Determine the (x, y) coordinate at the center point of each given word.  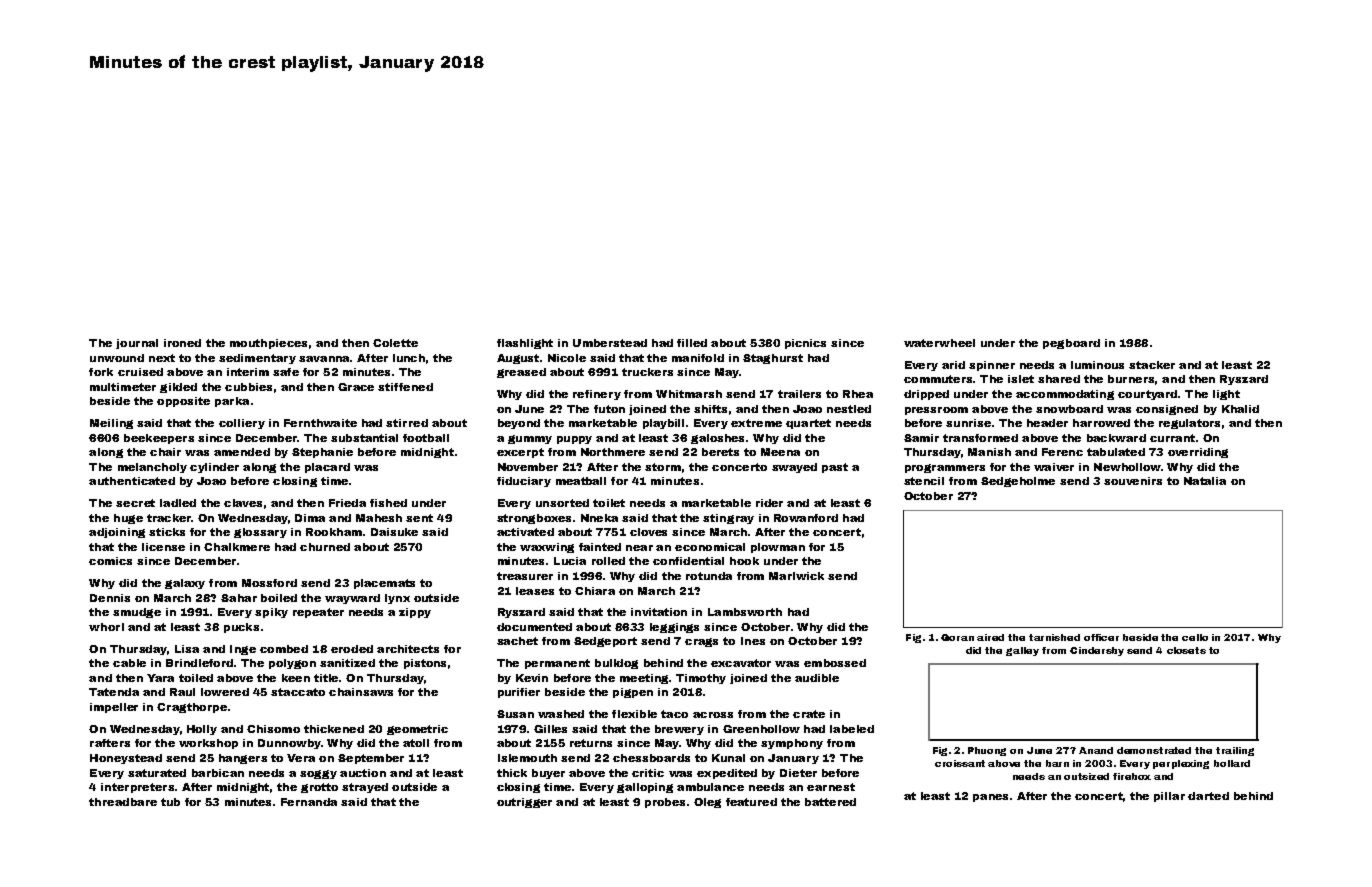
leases (535, 591)
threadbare (123, 802)
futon (609, 409)
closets (1186, 650)
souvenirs (1133, 481)
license (163, 547)
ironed (182, 343)
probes (665, 803)
